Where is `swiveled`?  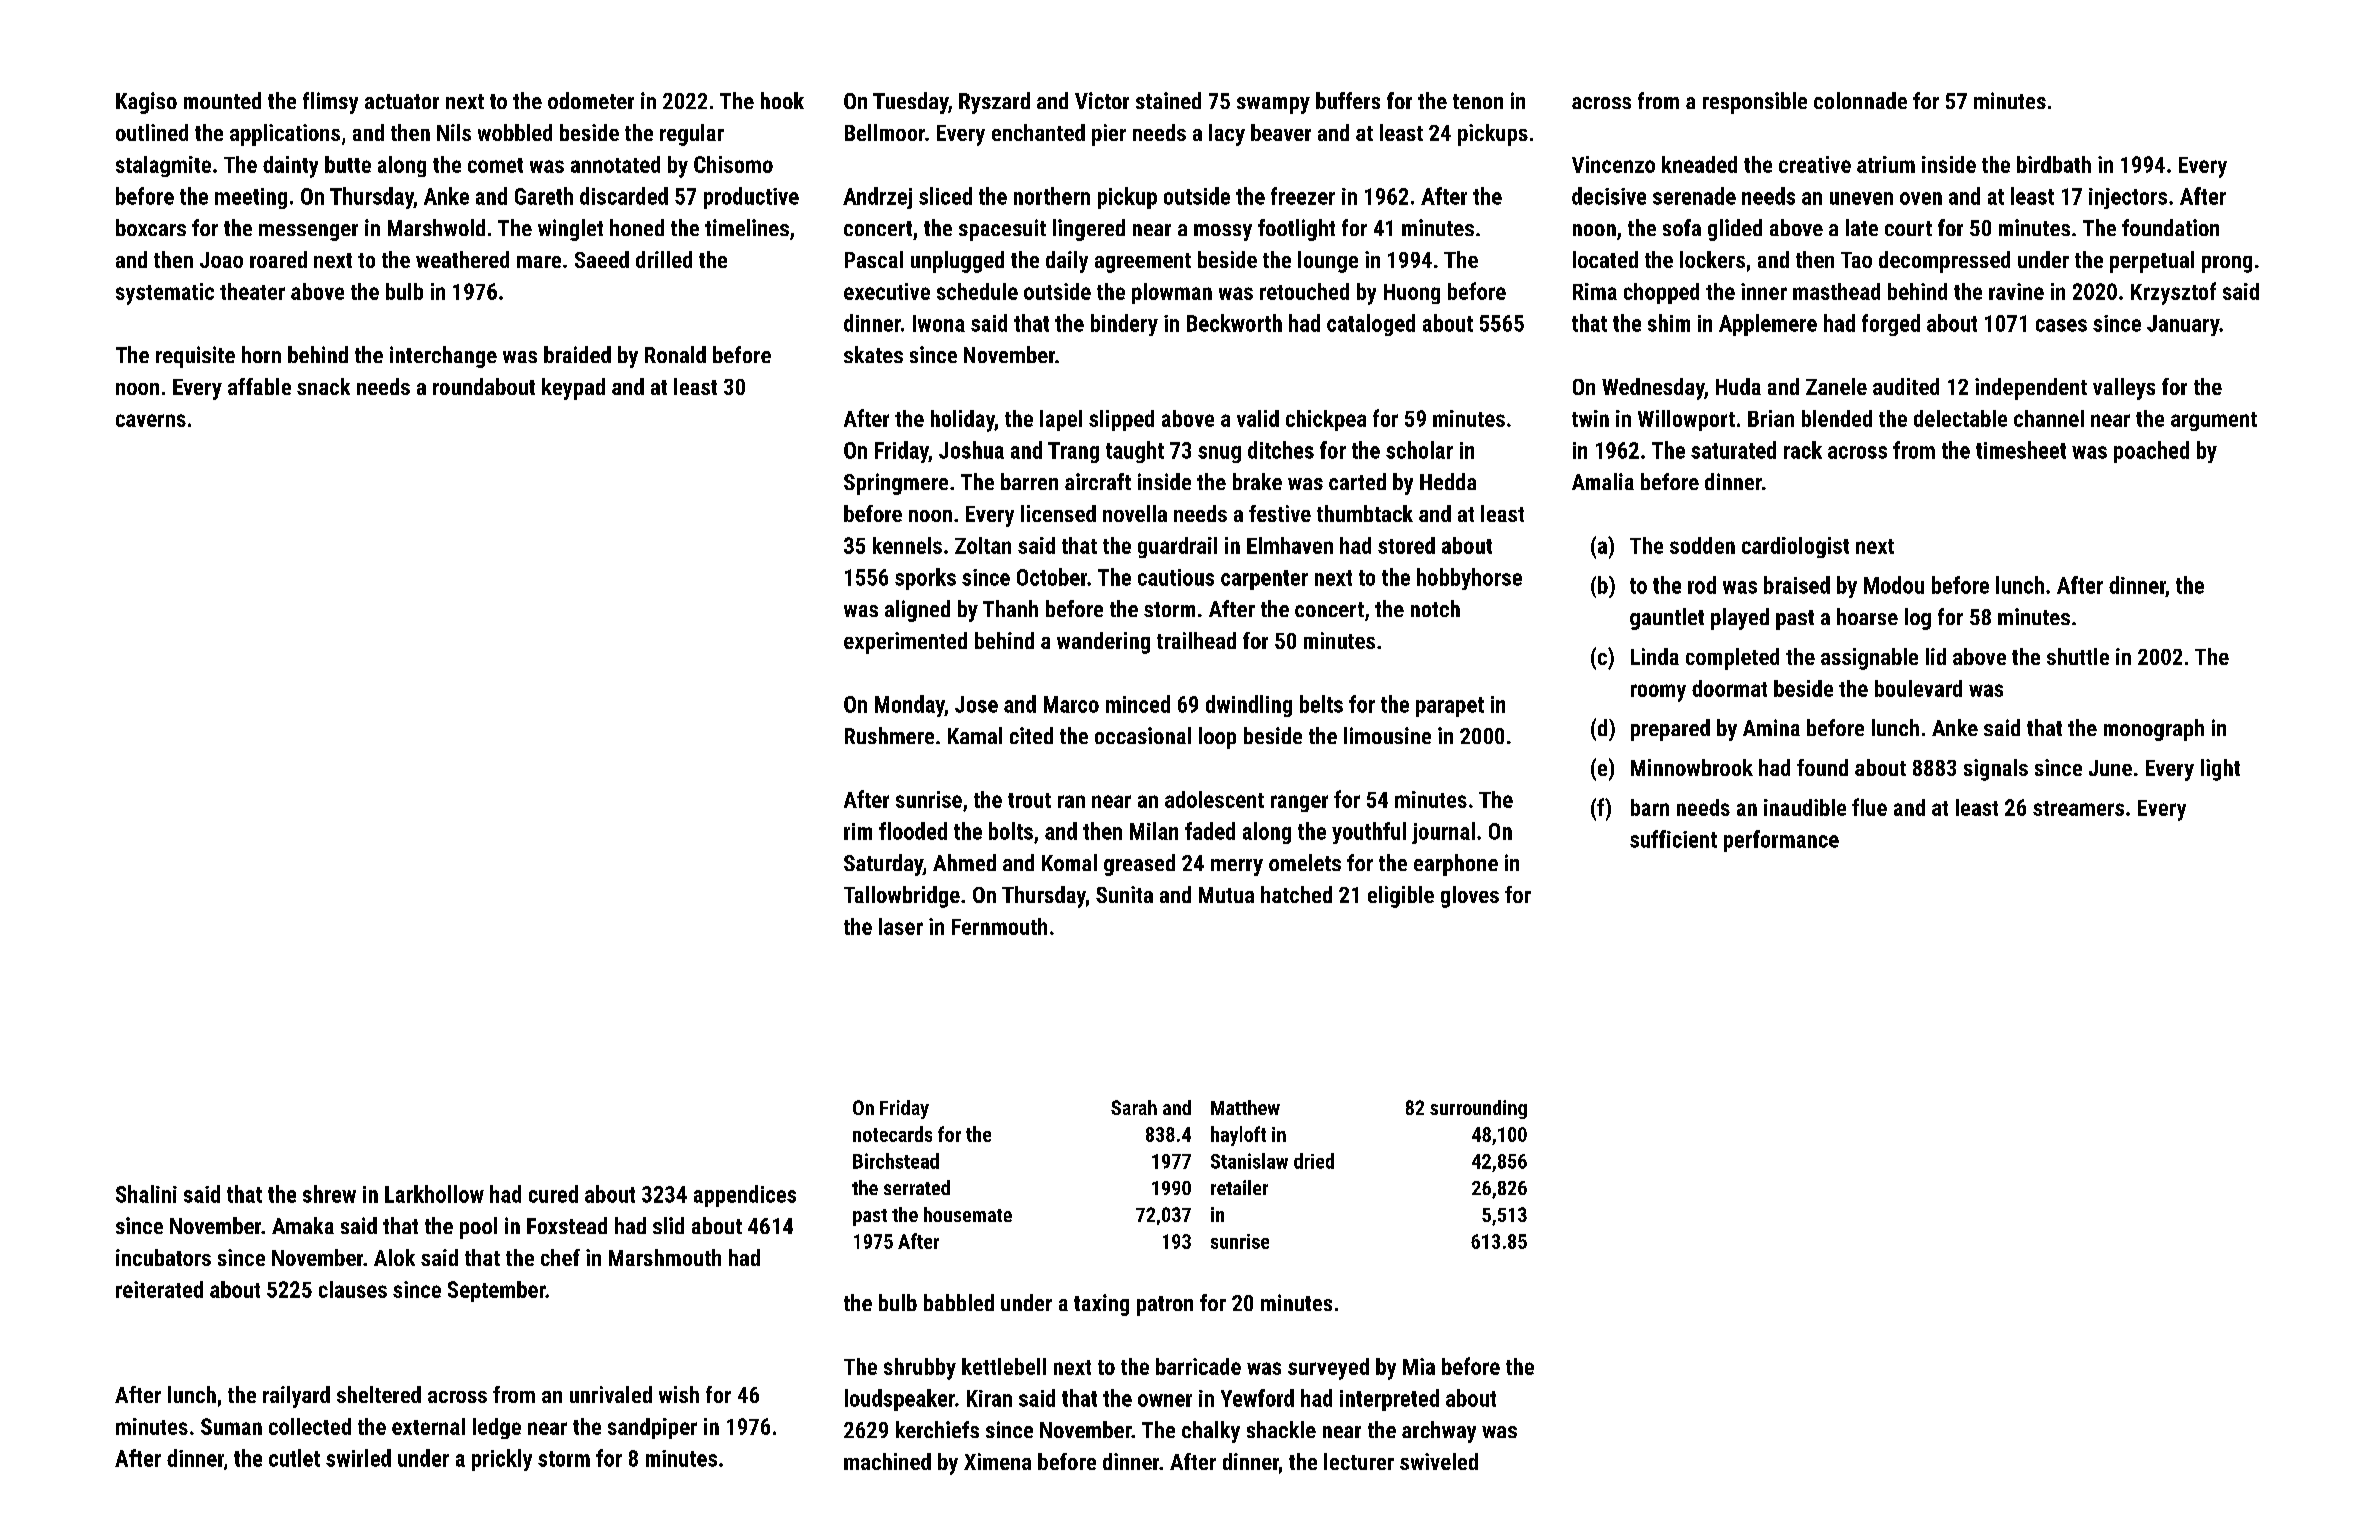 swiveled is located at coordinates (1439, 1461).
